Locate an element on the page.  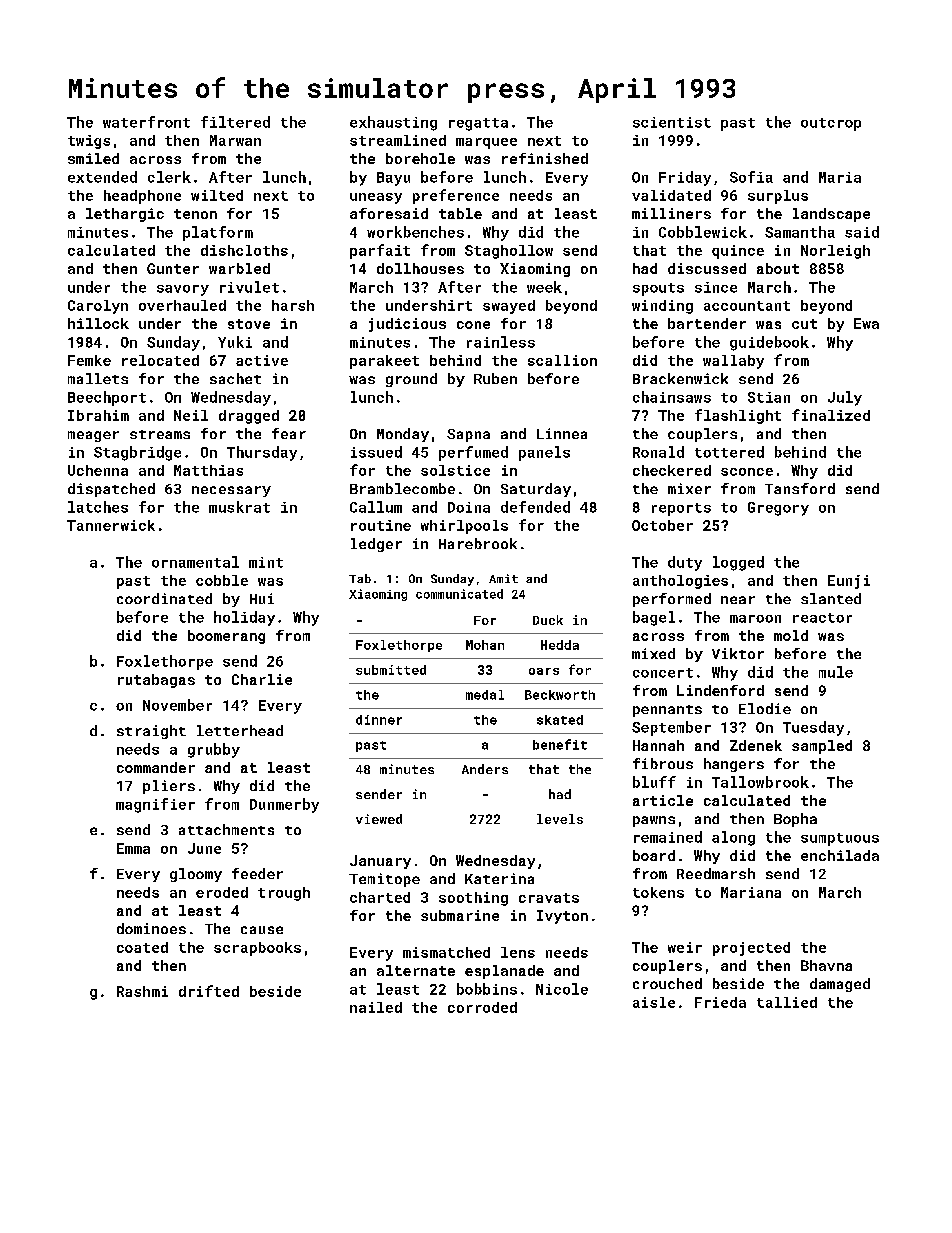
filtered is located at coordinates (235, 122).
